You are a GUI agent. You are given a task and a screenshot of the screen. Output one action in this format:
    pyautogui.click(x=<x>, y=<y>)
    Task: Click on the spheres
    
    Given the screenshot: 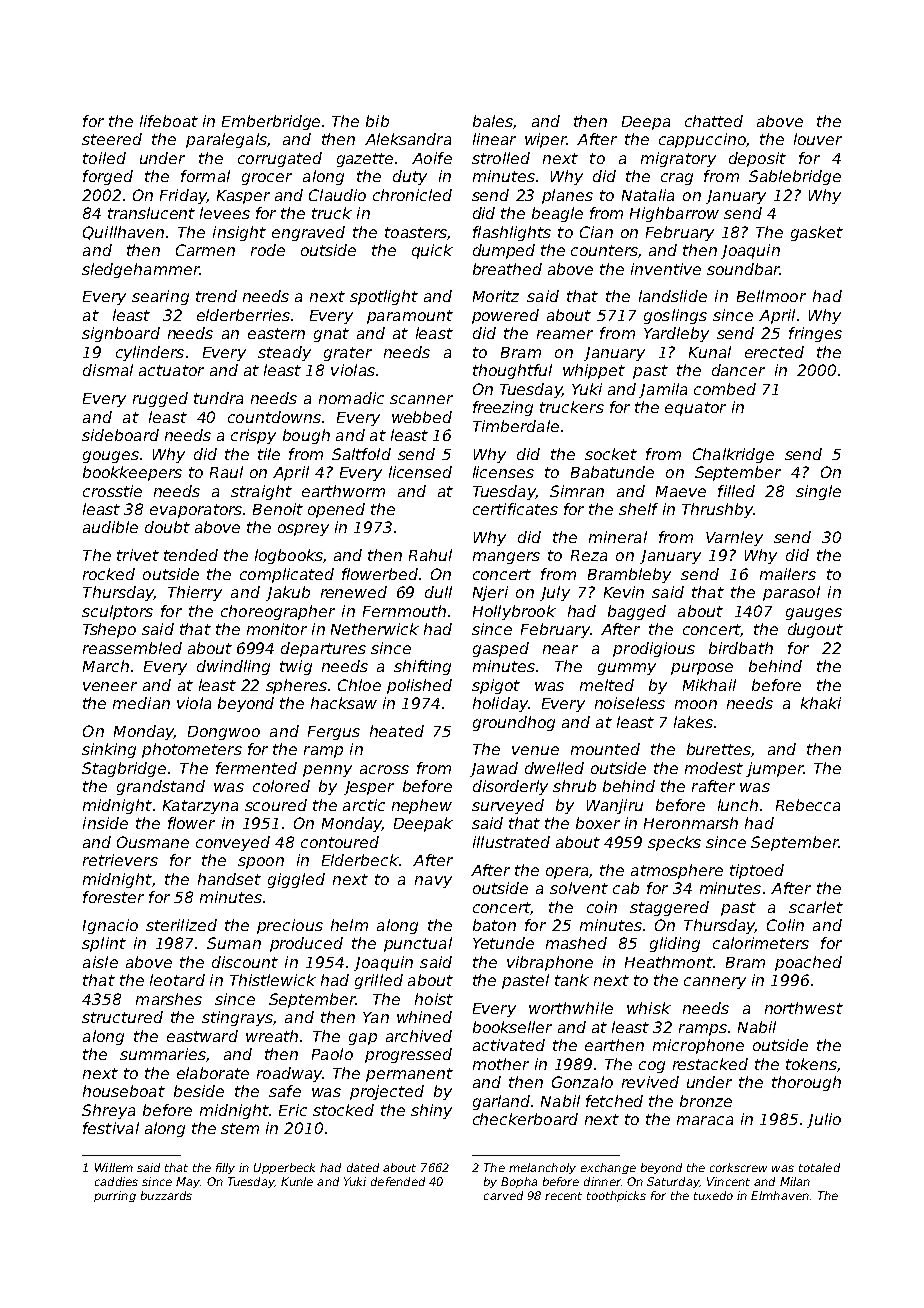 What is the action you would take?
    pyautogui.click(x=296, y=686)
